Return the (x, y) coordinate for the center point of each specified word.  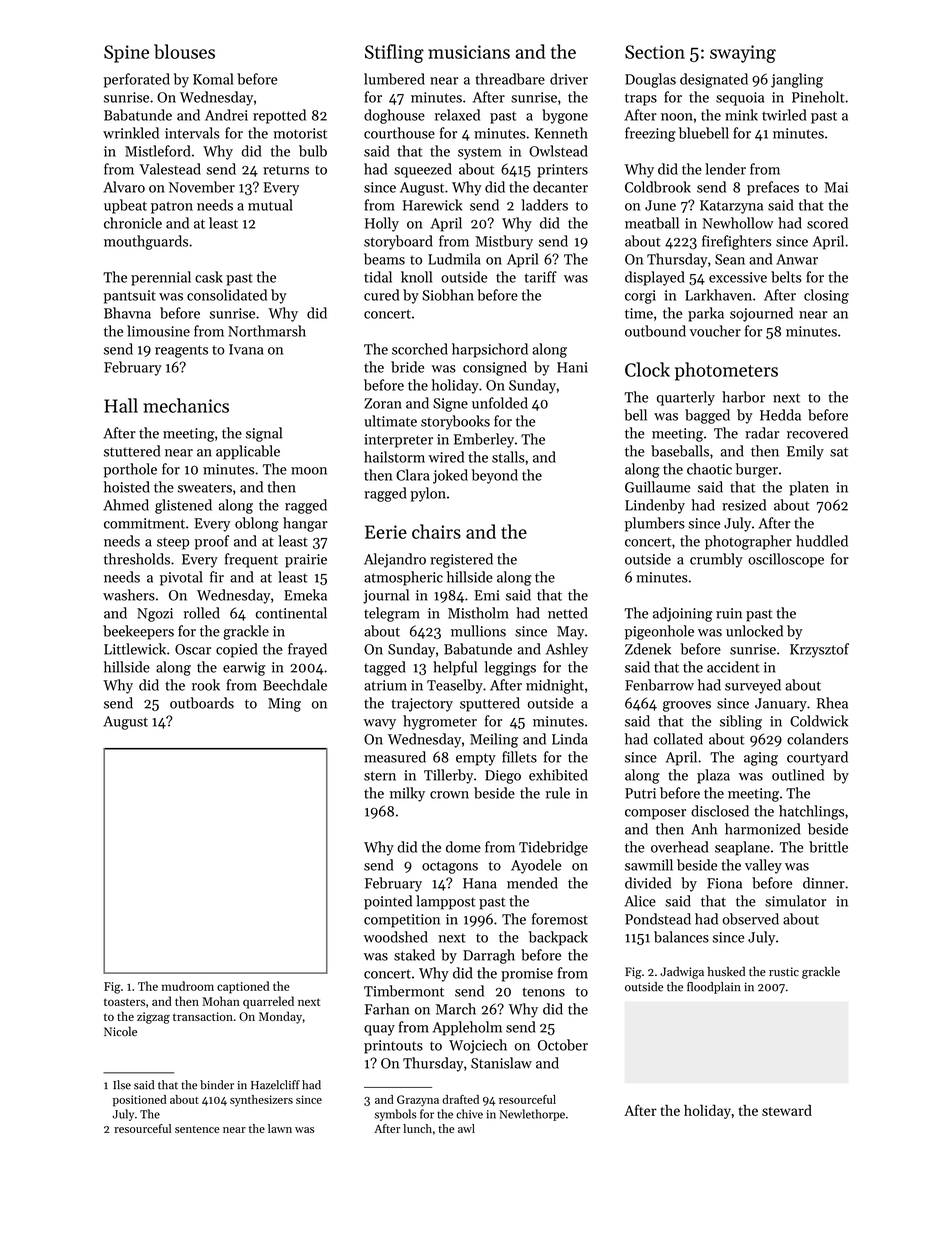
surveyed (753, 686)
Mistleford (158, 151)
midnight (555, 686)
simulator (796, 901)
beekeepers (138, 632)
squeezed (423, 170)
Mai (836, 187)
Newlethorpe (532, 1115)
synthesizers (261, 1101)
